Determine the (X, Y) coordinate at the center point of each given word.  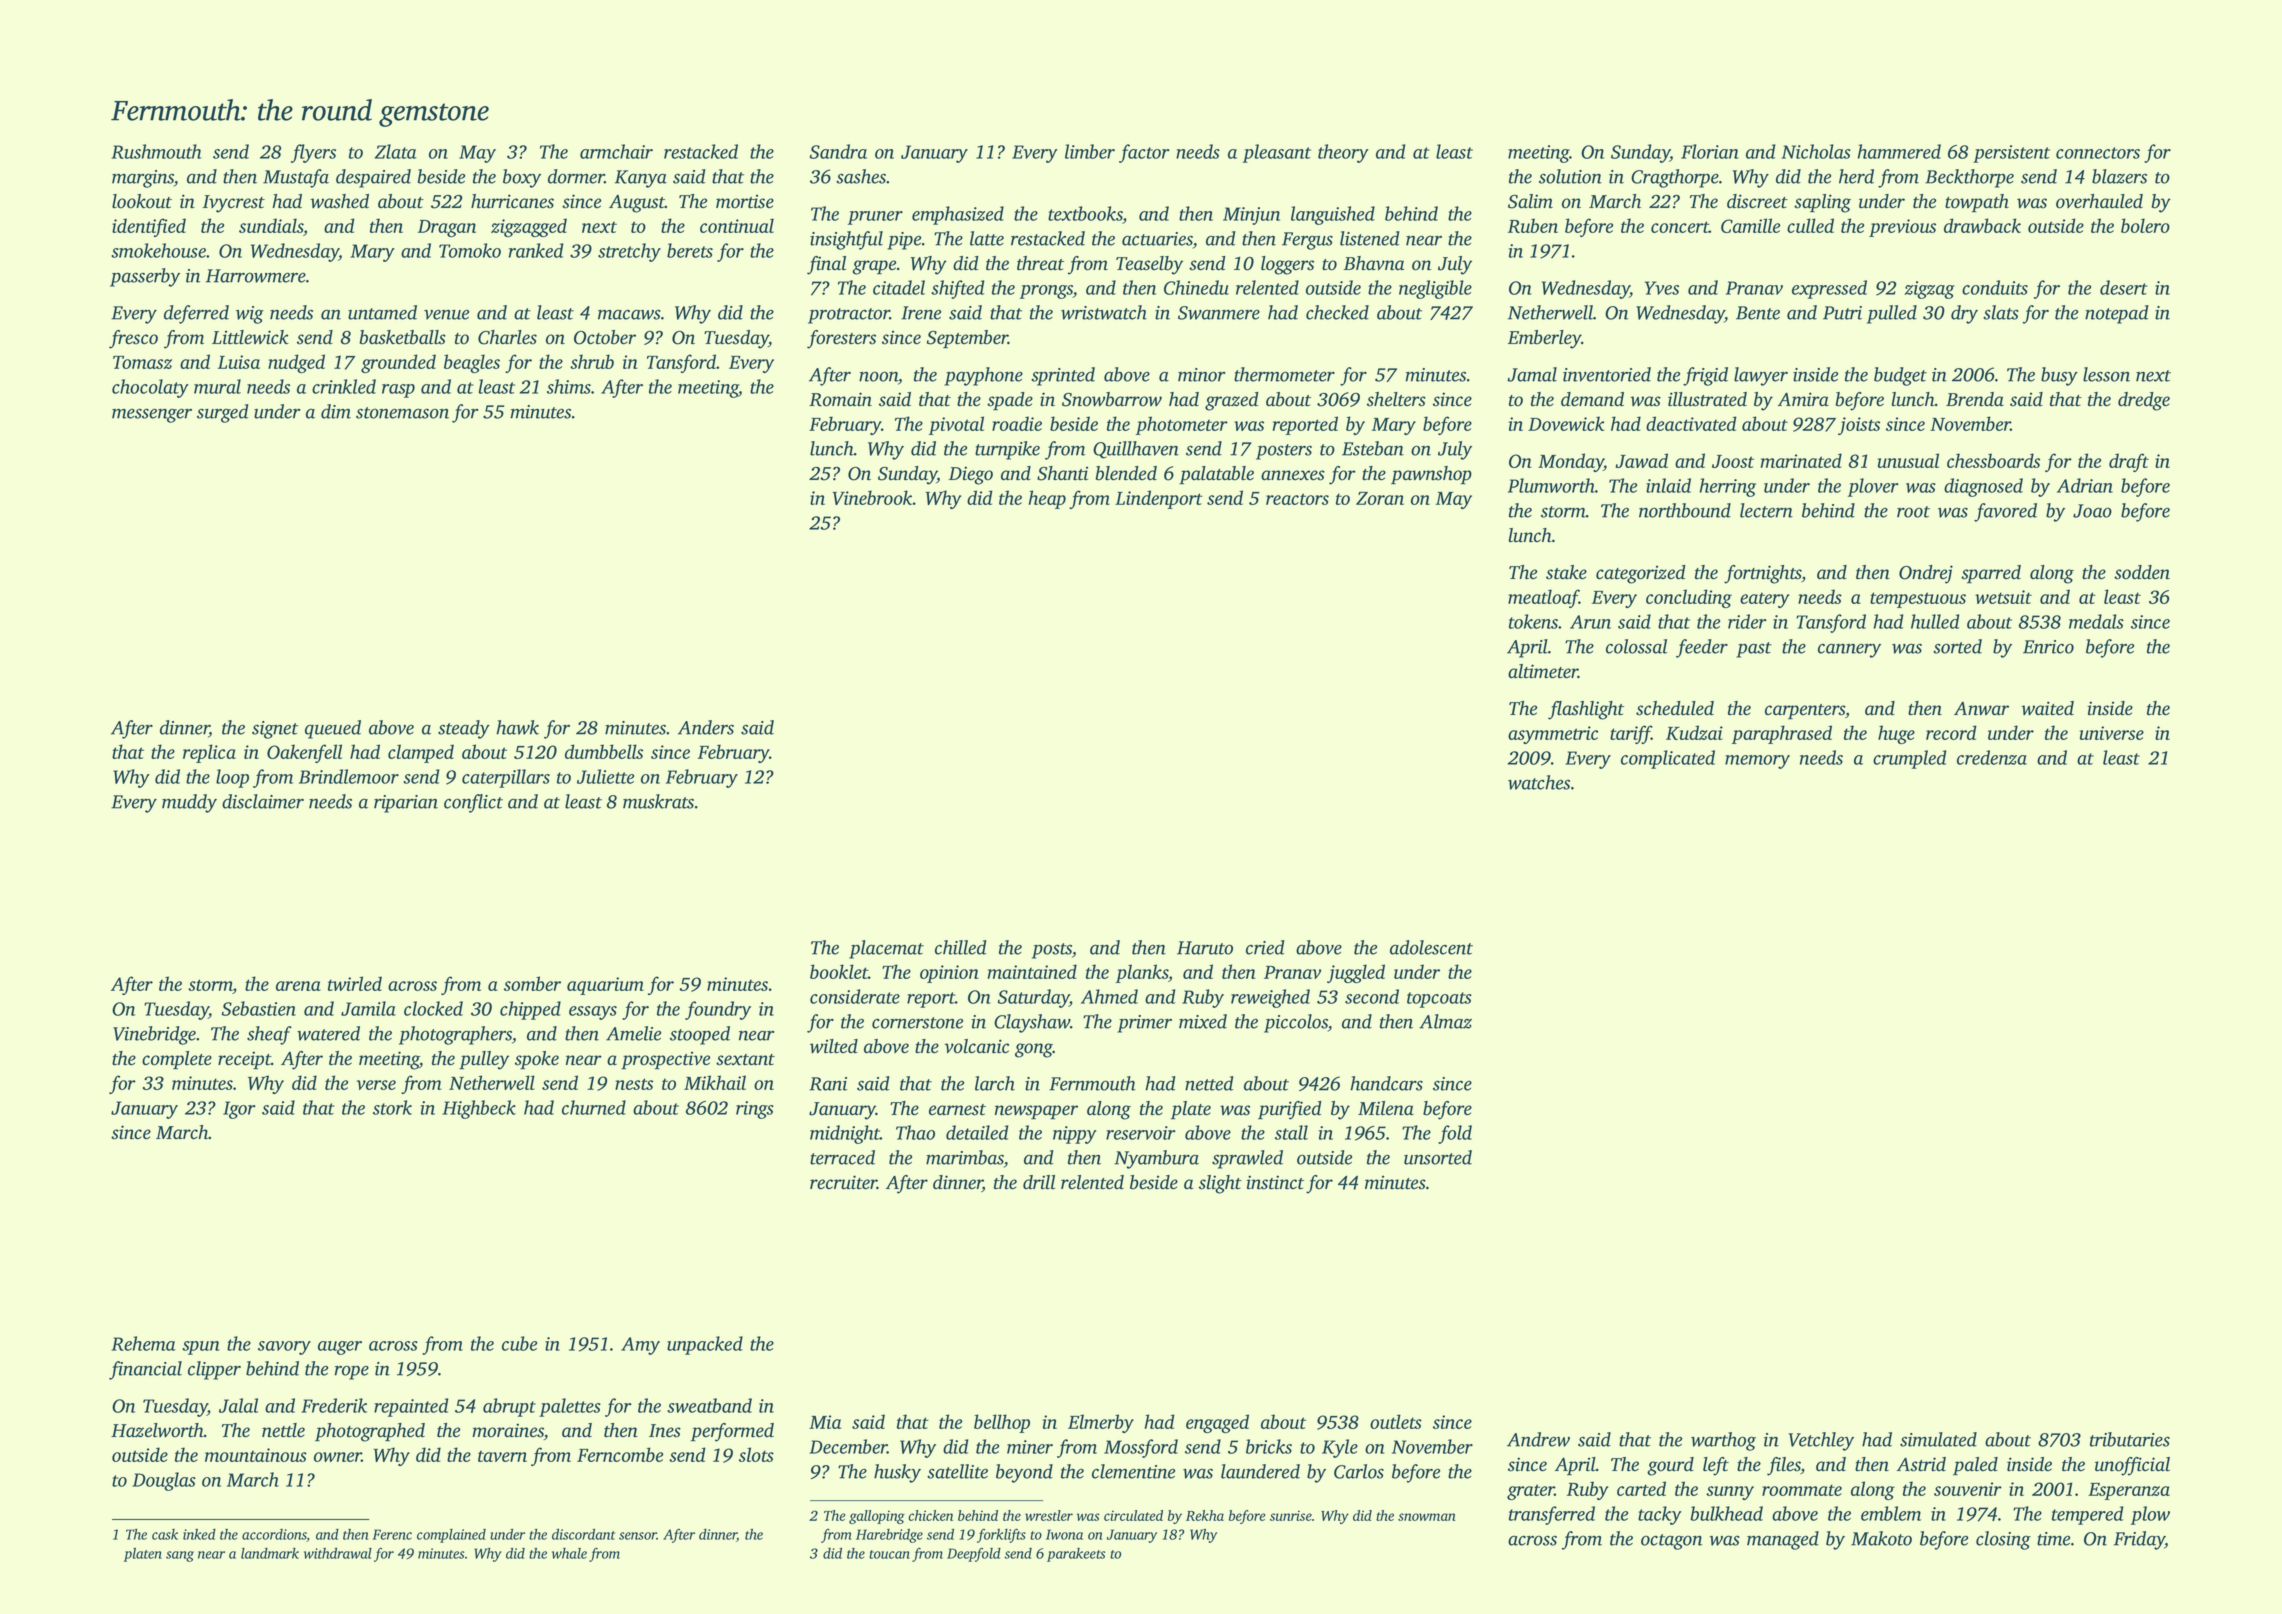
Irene (921, 313)
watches (1539, 782)
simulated (1938, 1439)
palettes (570, 1407)
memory (1757, 762)
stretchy (629, 252)
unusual (1908, 460)
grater (1531, 1492)
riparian (406, 804)
